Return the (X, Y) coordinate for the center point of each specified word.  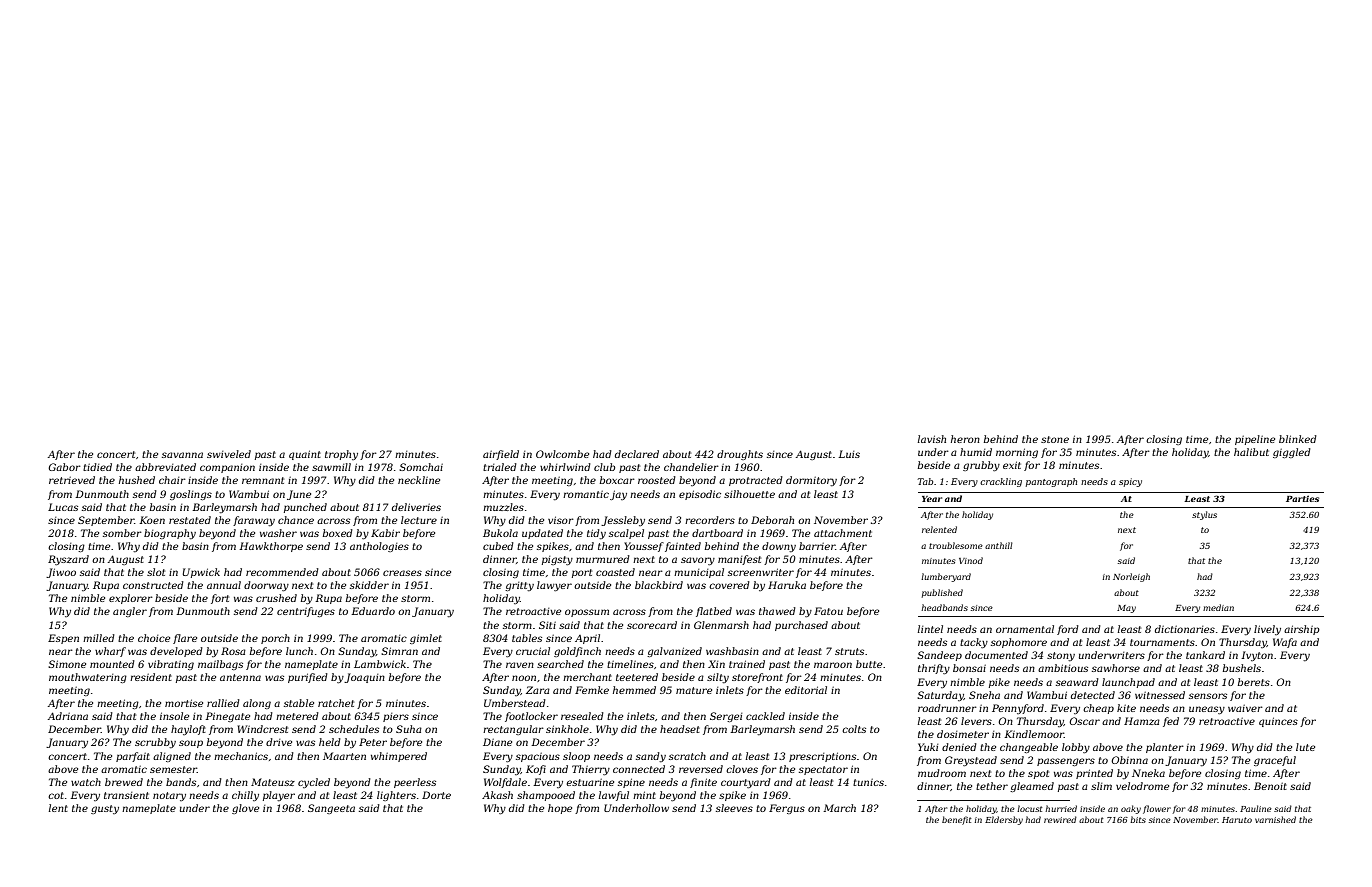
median (1218, 607)
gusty (105, 809)
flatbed (714, 612)
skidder (369, 585)
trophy (341, 455)
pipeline (1255, 440)
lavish (932, 439)
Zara (538, 690)
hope (560, 809)
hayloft (188, 730)
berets (1254, 682)
